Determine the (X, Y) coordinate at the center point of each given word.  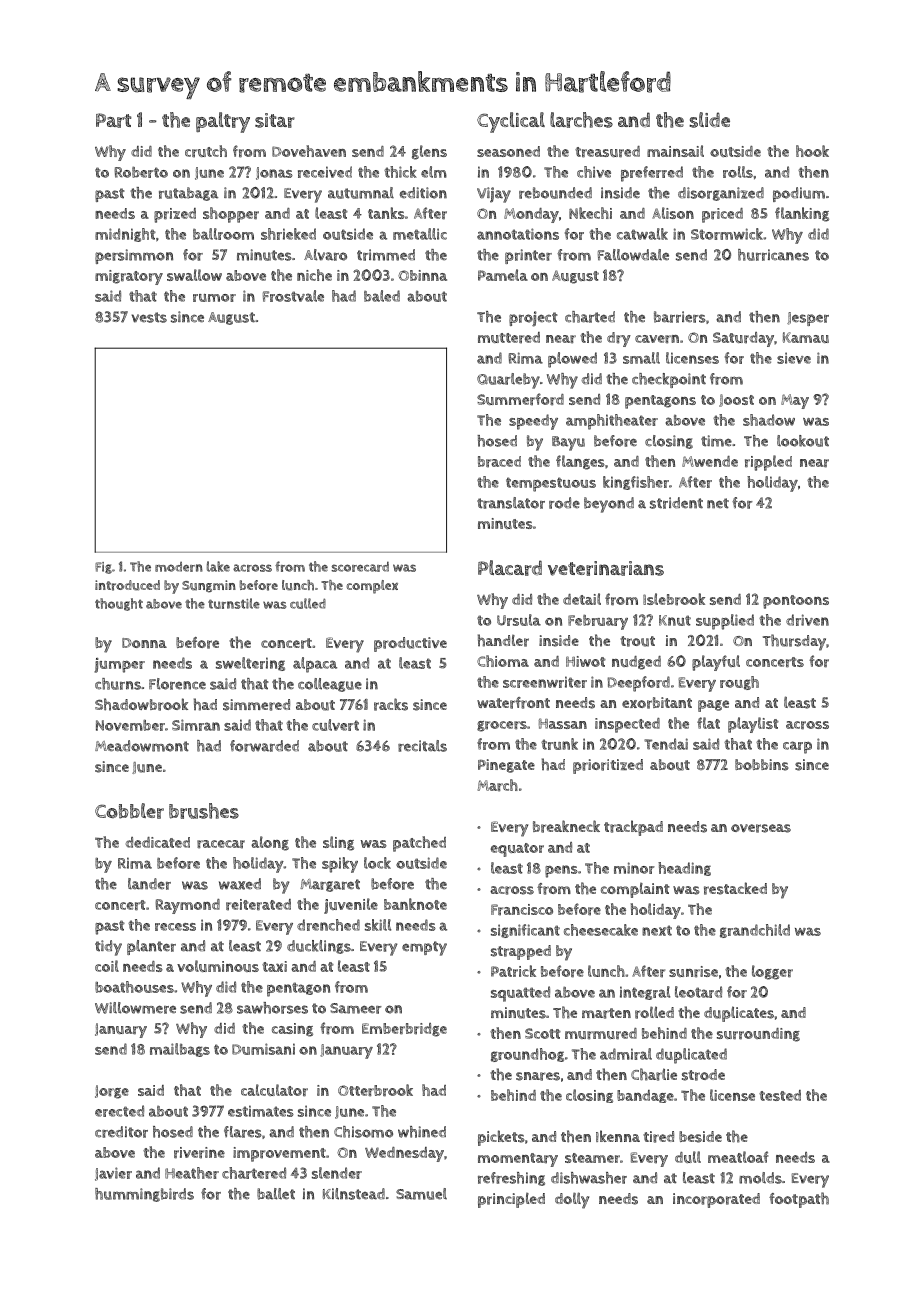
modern (179, 567)
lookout (803, 441)
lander (149, 884)
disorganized (721, 194)
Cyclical (511, 122)
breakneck (566, 826)
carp (797, 747)
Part (113, 120)
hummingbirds (144, 1195)
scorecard (360, 566)
